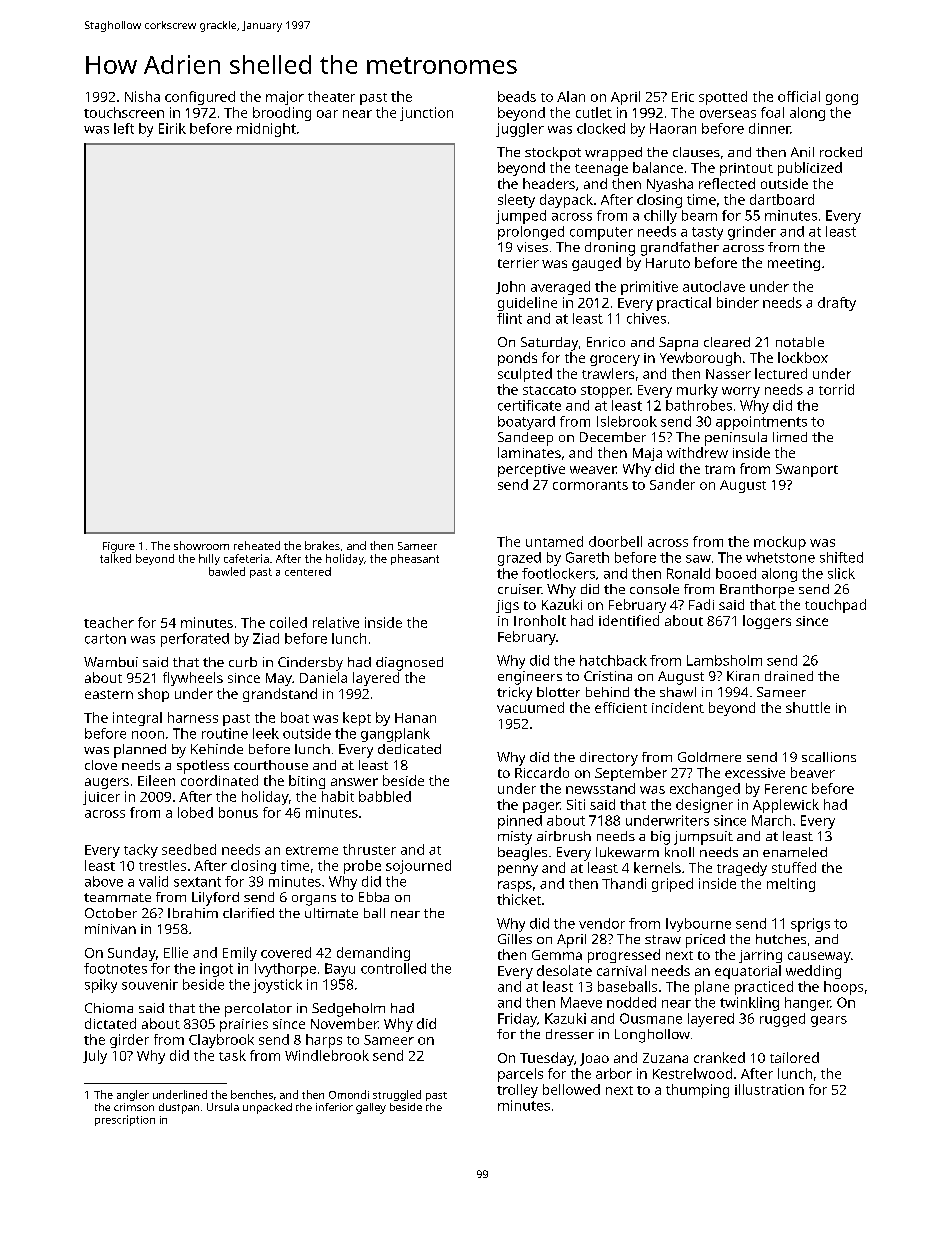 The image size is (952, 1233). What do you see at coordinates (521, 217) in the page?
I see `jumped` at bounding box center [521, 217].
